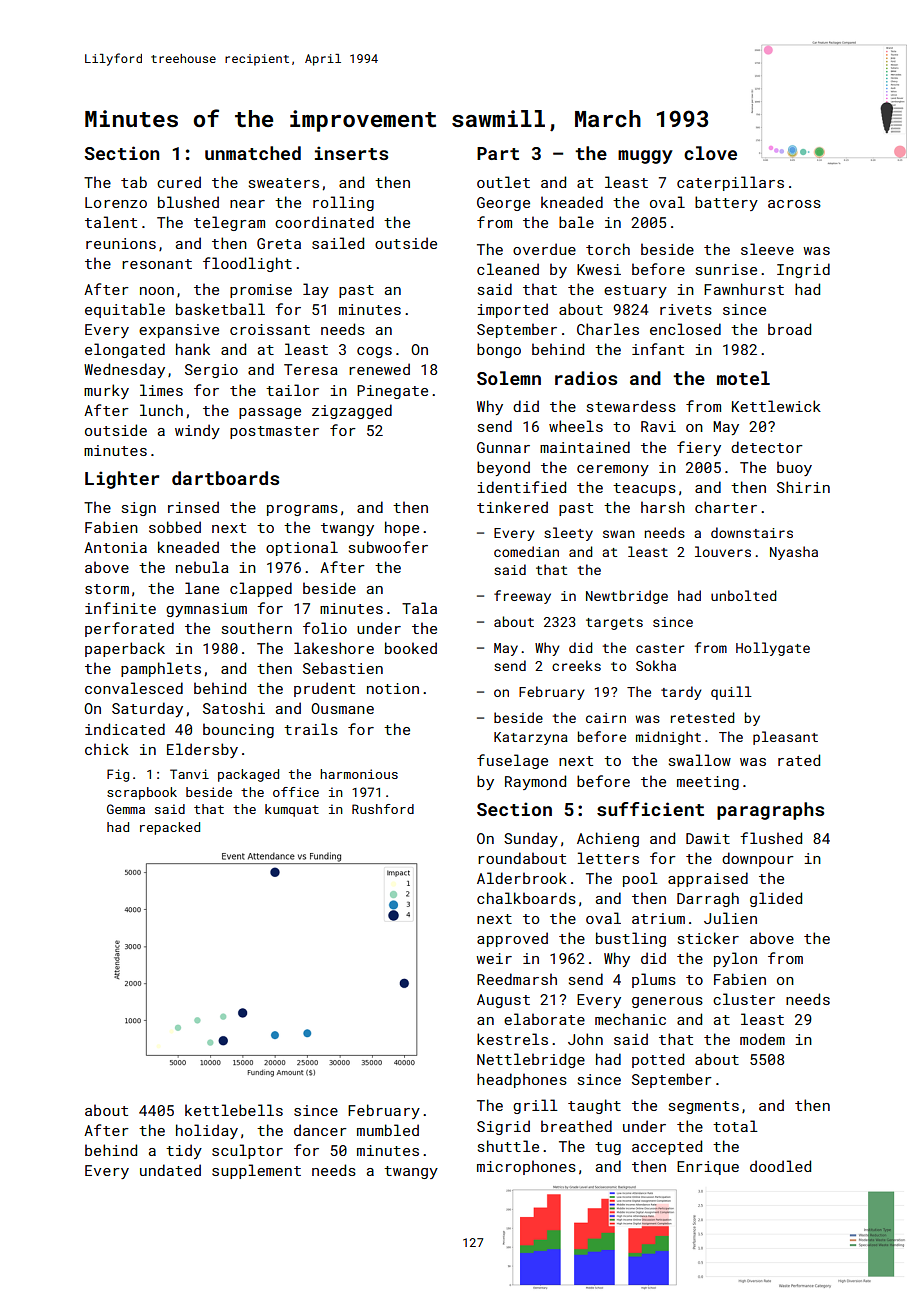 The width and height of the screenshot is (924, 1308). What do you see at coordinates (125, 649) in the screenshot?
I see `paperback` at bounding box center [125, 649].
